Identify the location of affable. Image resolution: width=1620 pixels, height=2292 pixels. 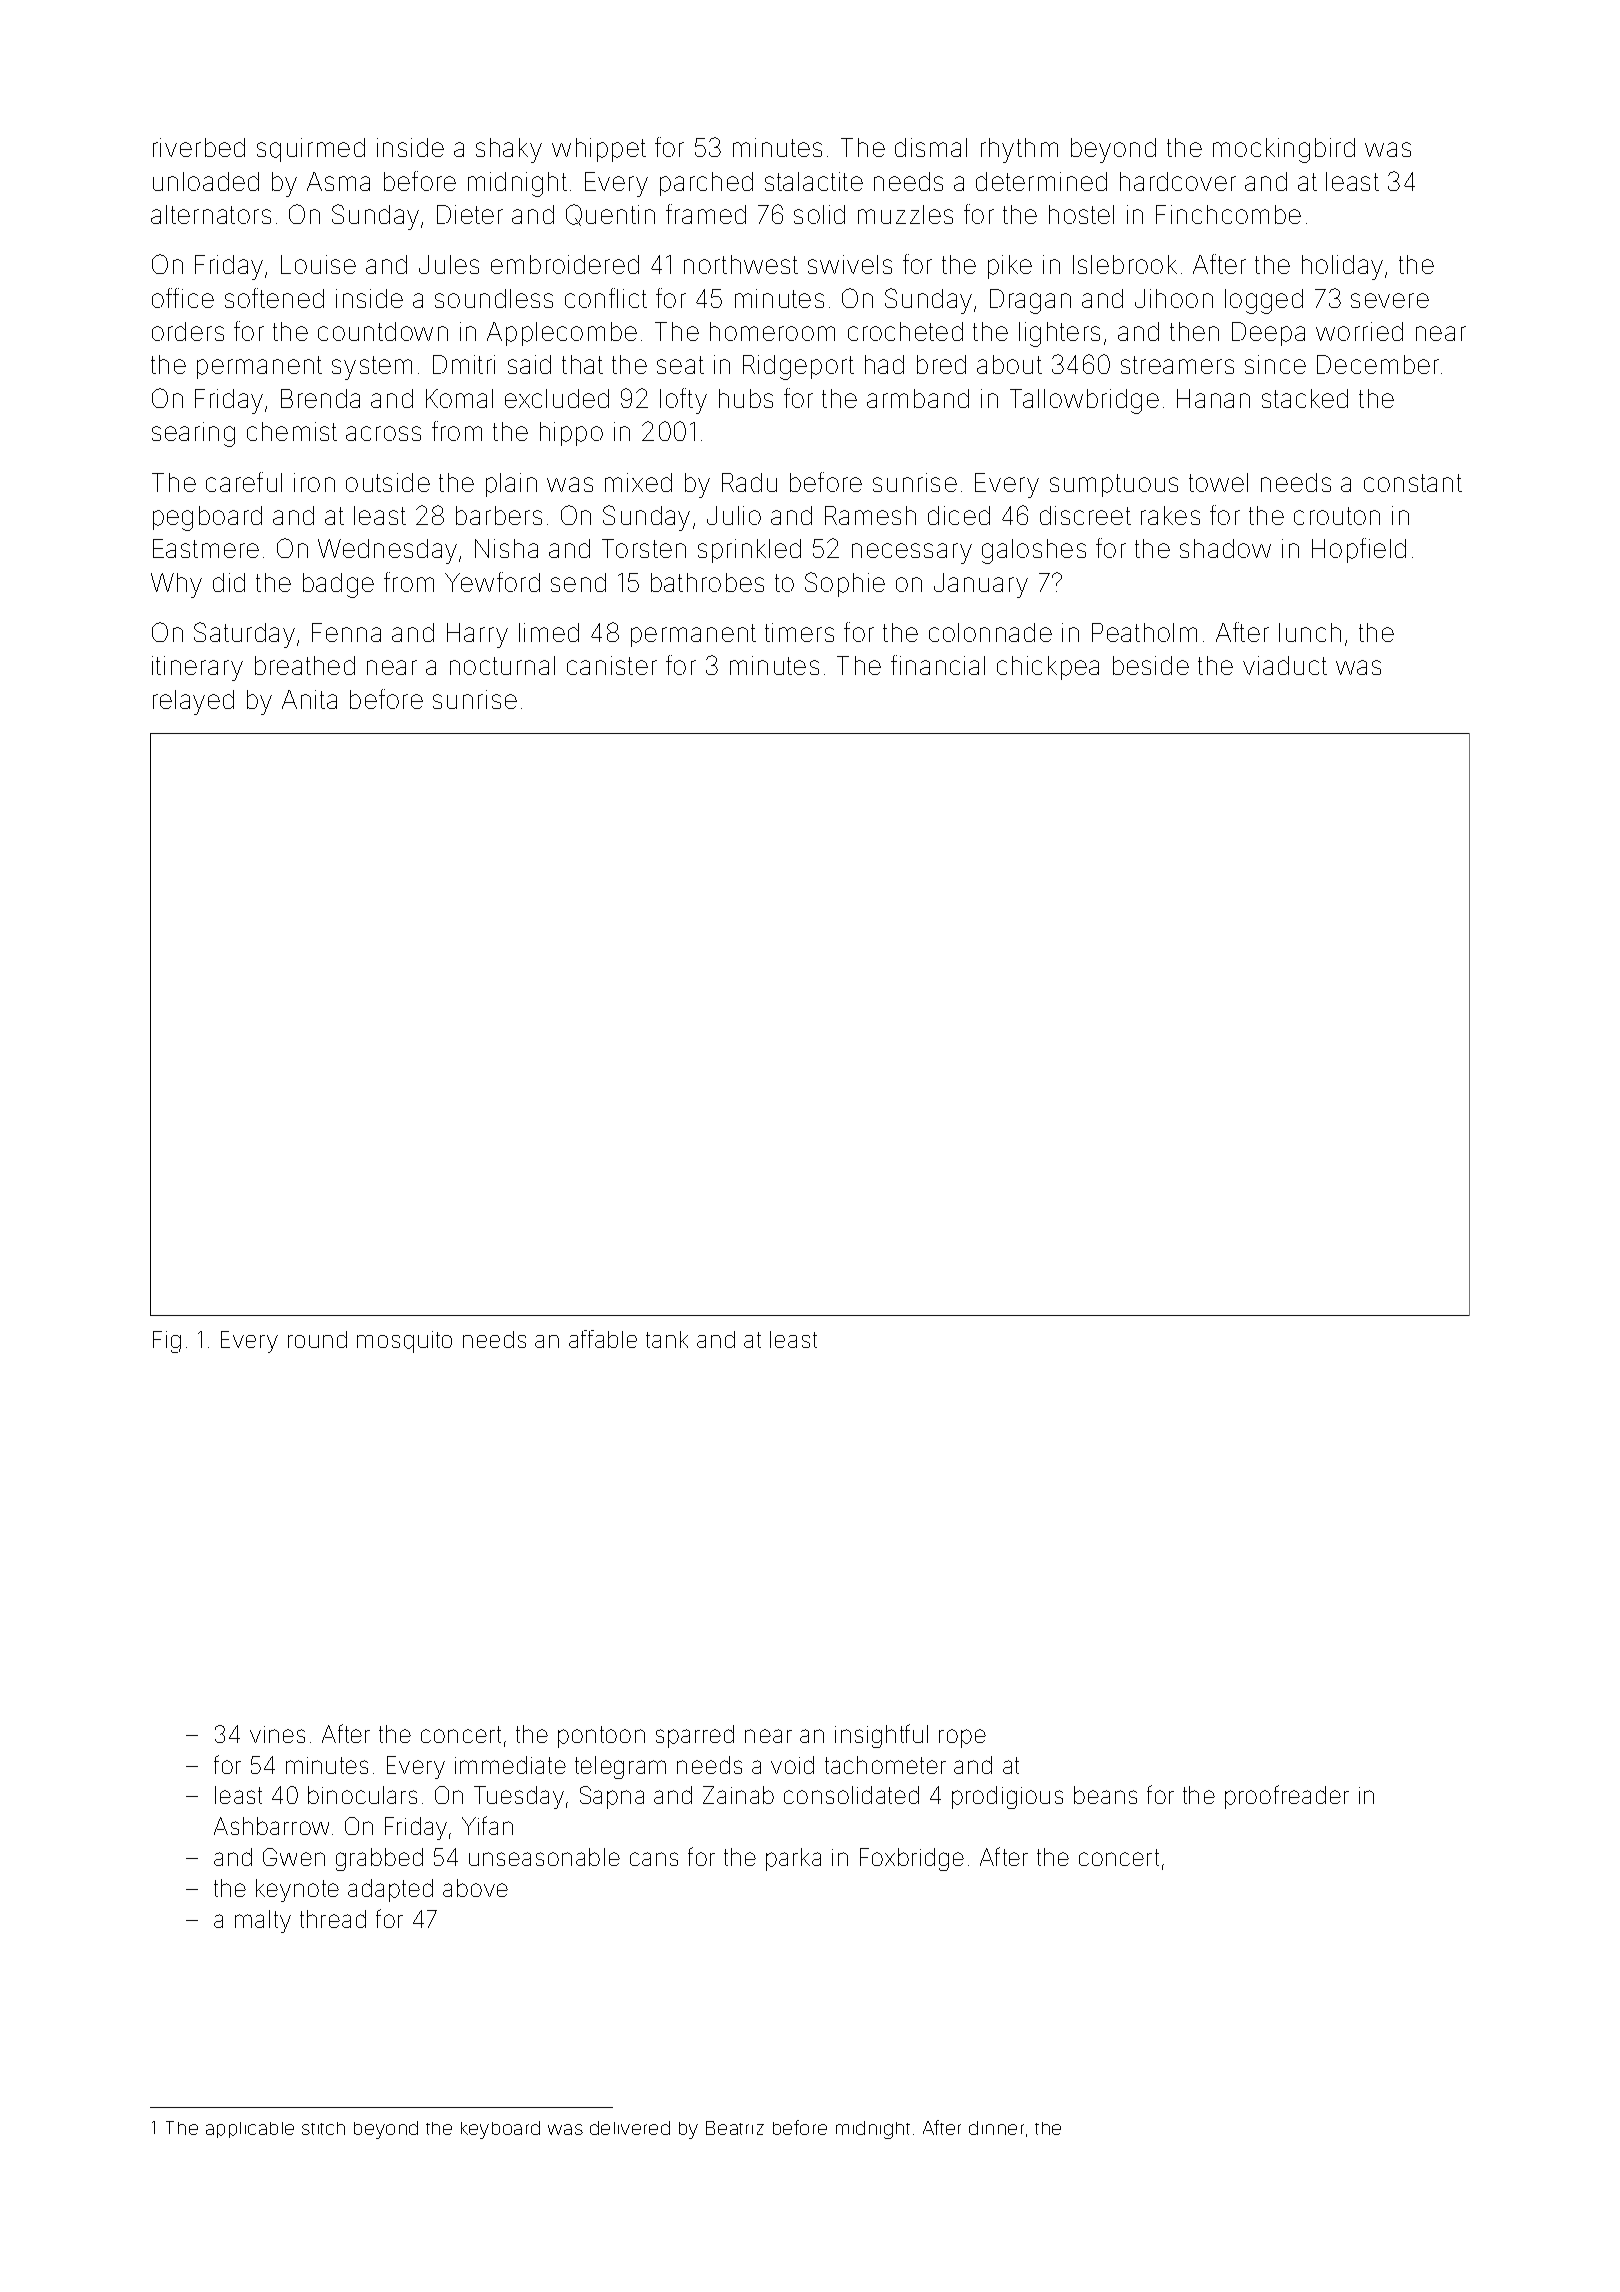
(603, 1339).
